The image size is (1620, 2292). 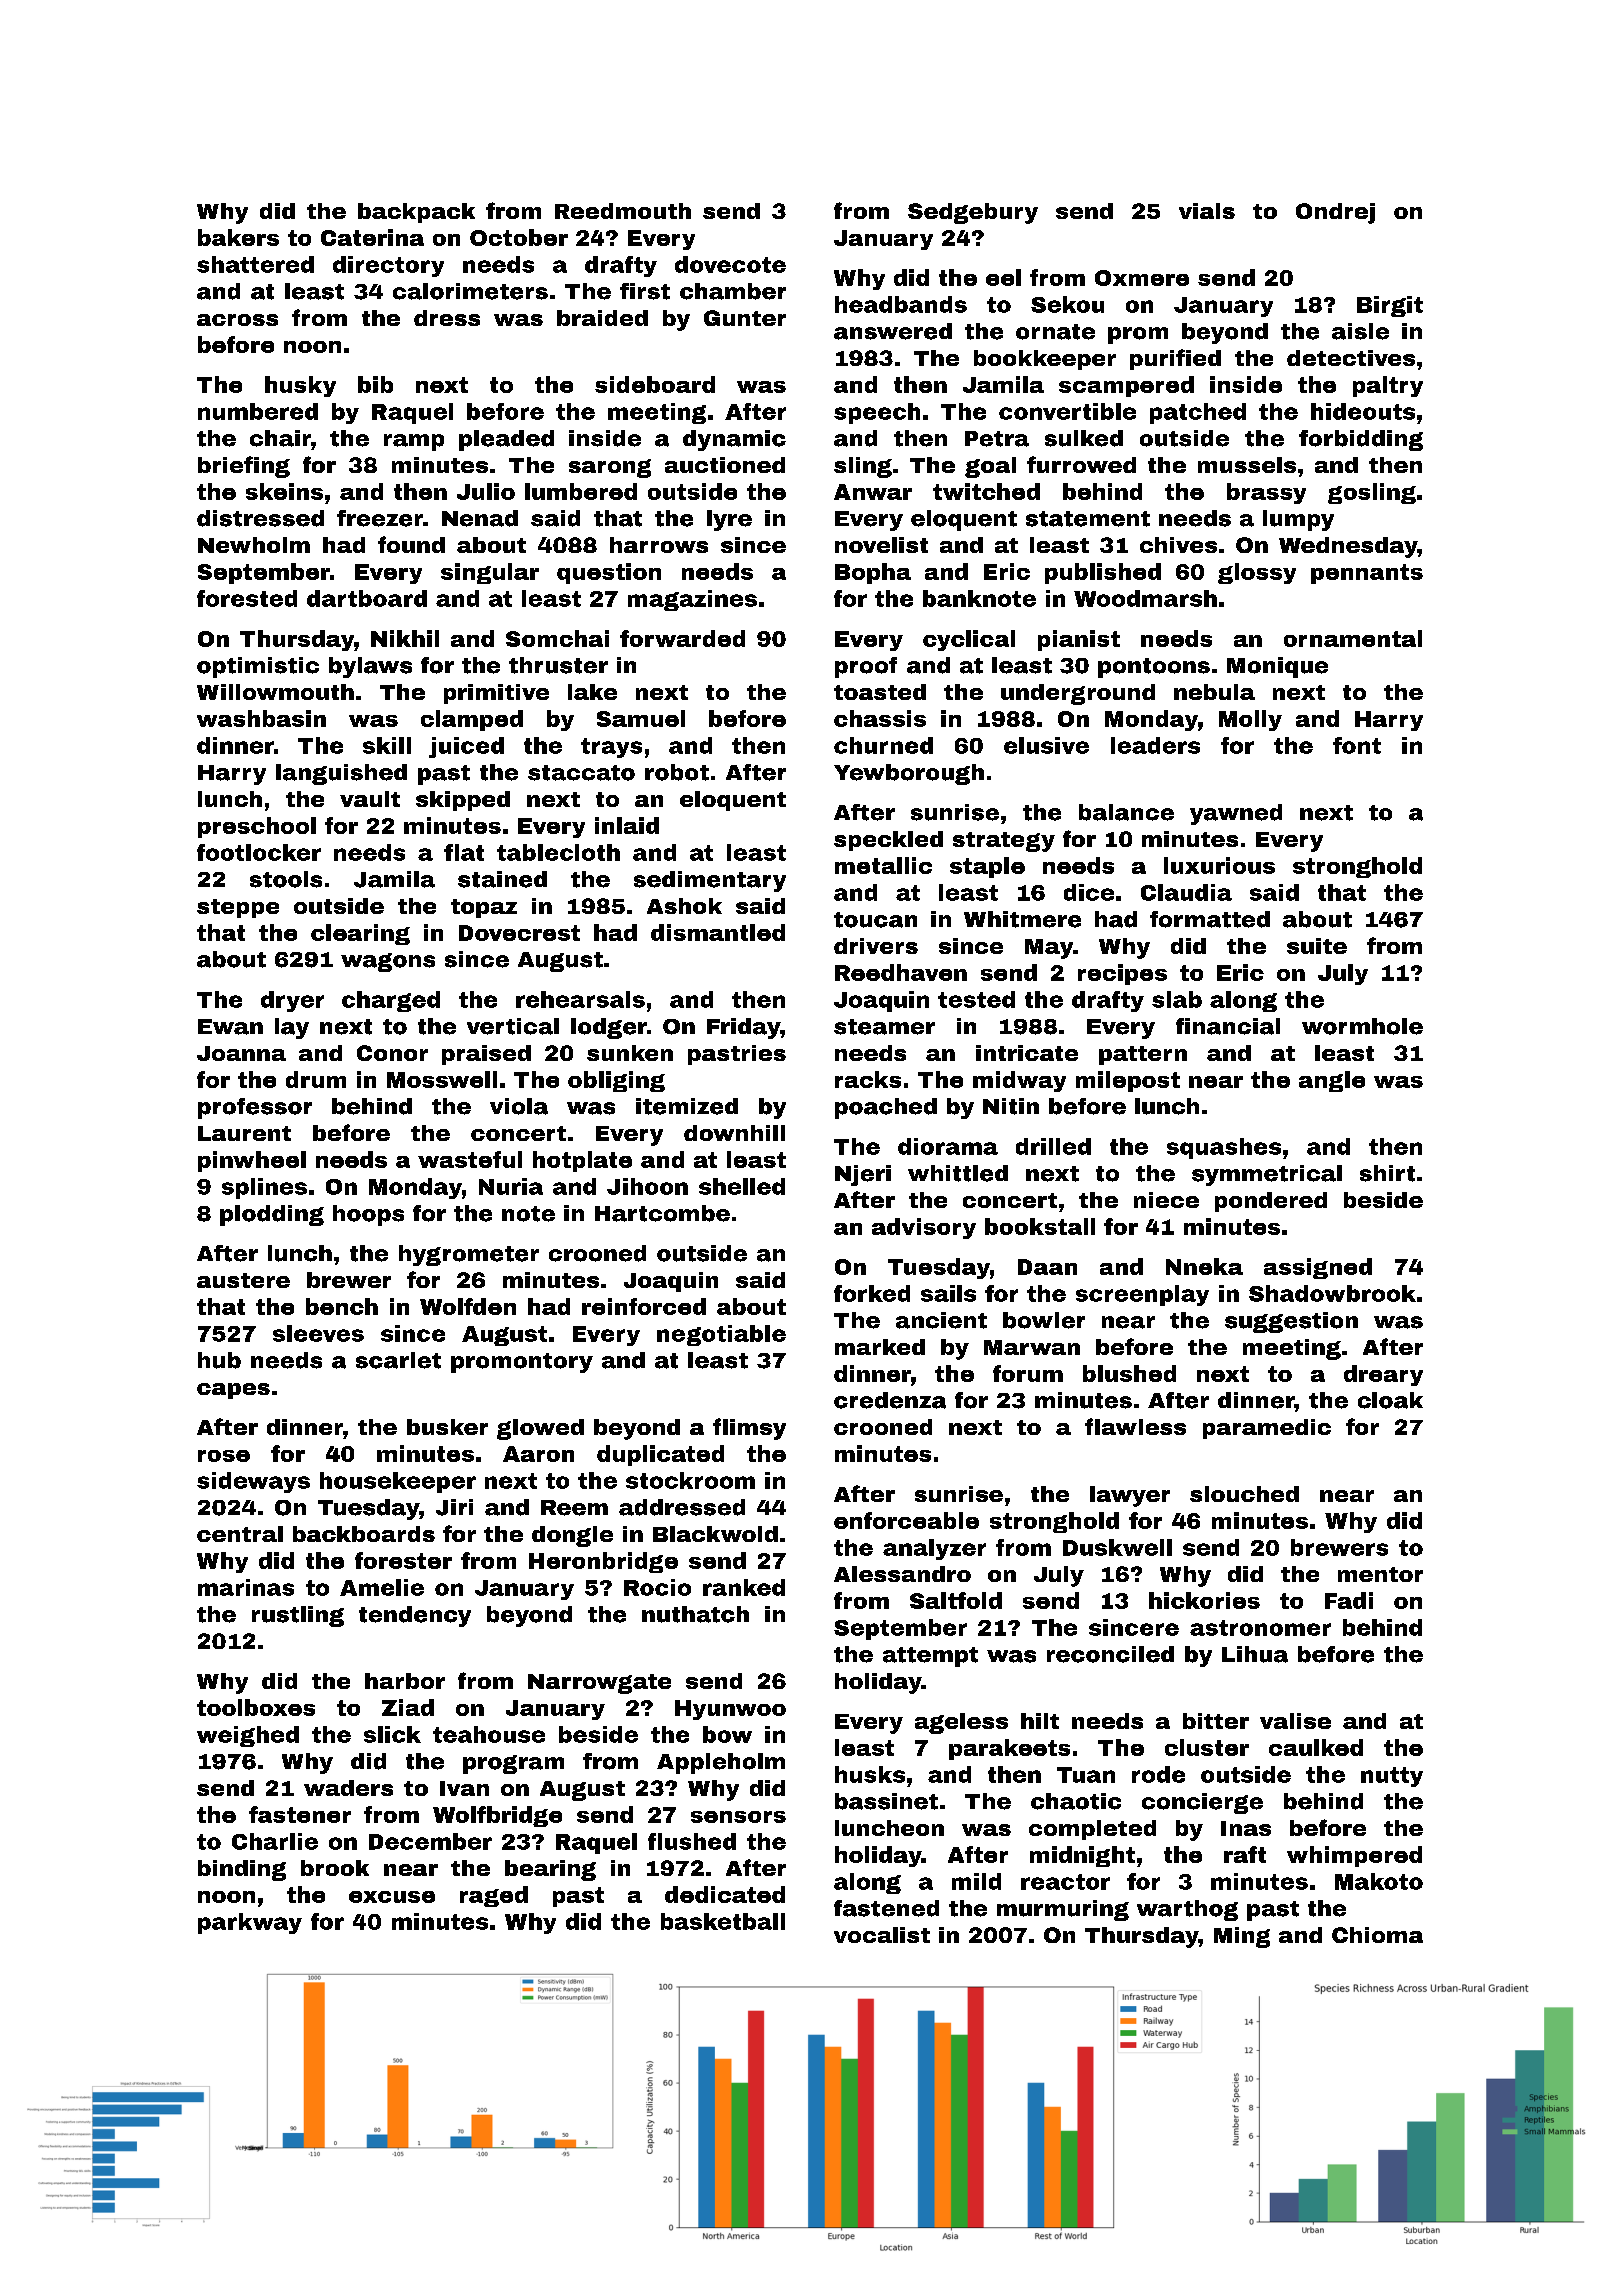 I want to click on wasteful, so click(x=470, y=1159).
